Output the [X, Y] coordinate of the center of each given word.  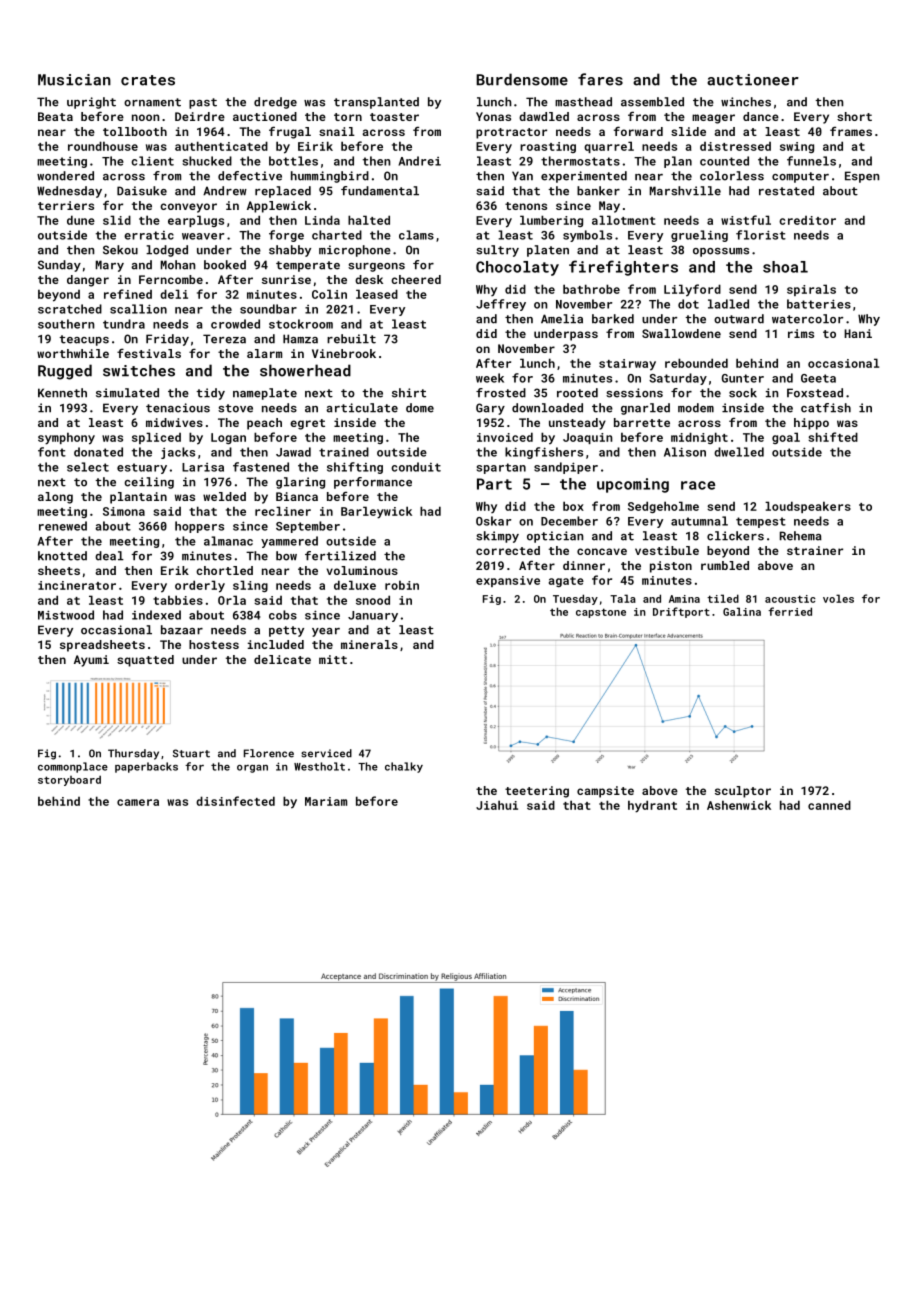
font [52, 452]
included [276, 644]
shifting [355, 468]
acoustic [790, 599]
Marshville [685, 191]
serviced [326, 753]
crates [148, 80]
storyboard [69, 780]
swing [797, 147]
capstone [601, 613]
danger [88, 281]
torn [348, 117]
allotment [624, 220]
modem [696, 408]
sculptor [743, 792]
